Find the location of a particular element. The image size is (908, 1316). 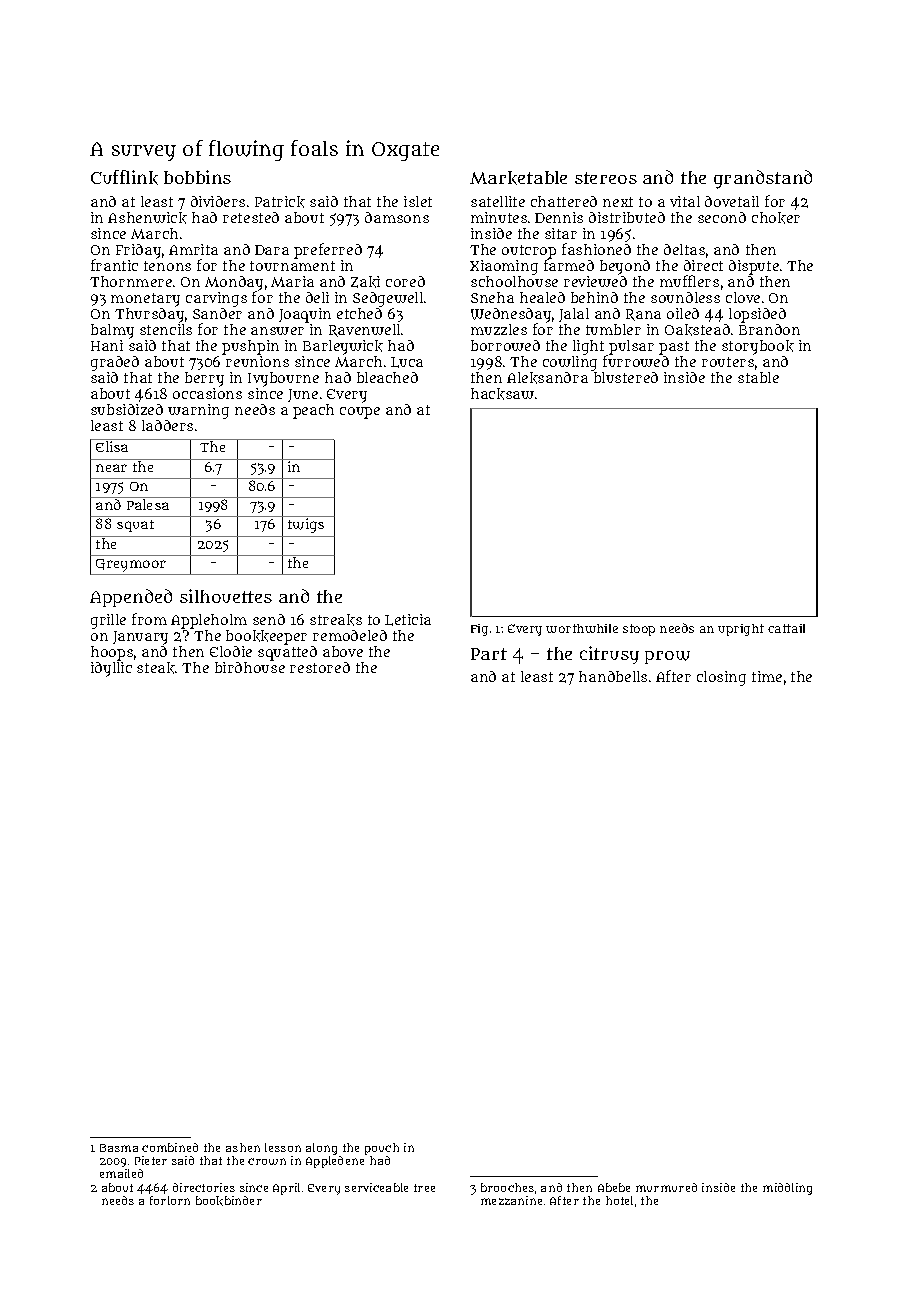

send is located at coordinates (269, 619).
